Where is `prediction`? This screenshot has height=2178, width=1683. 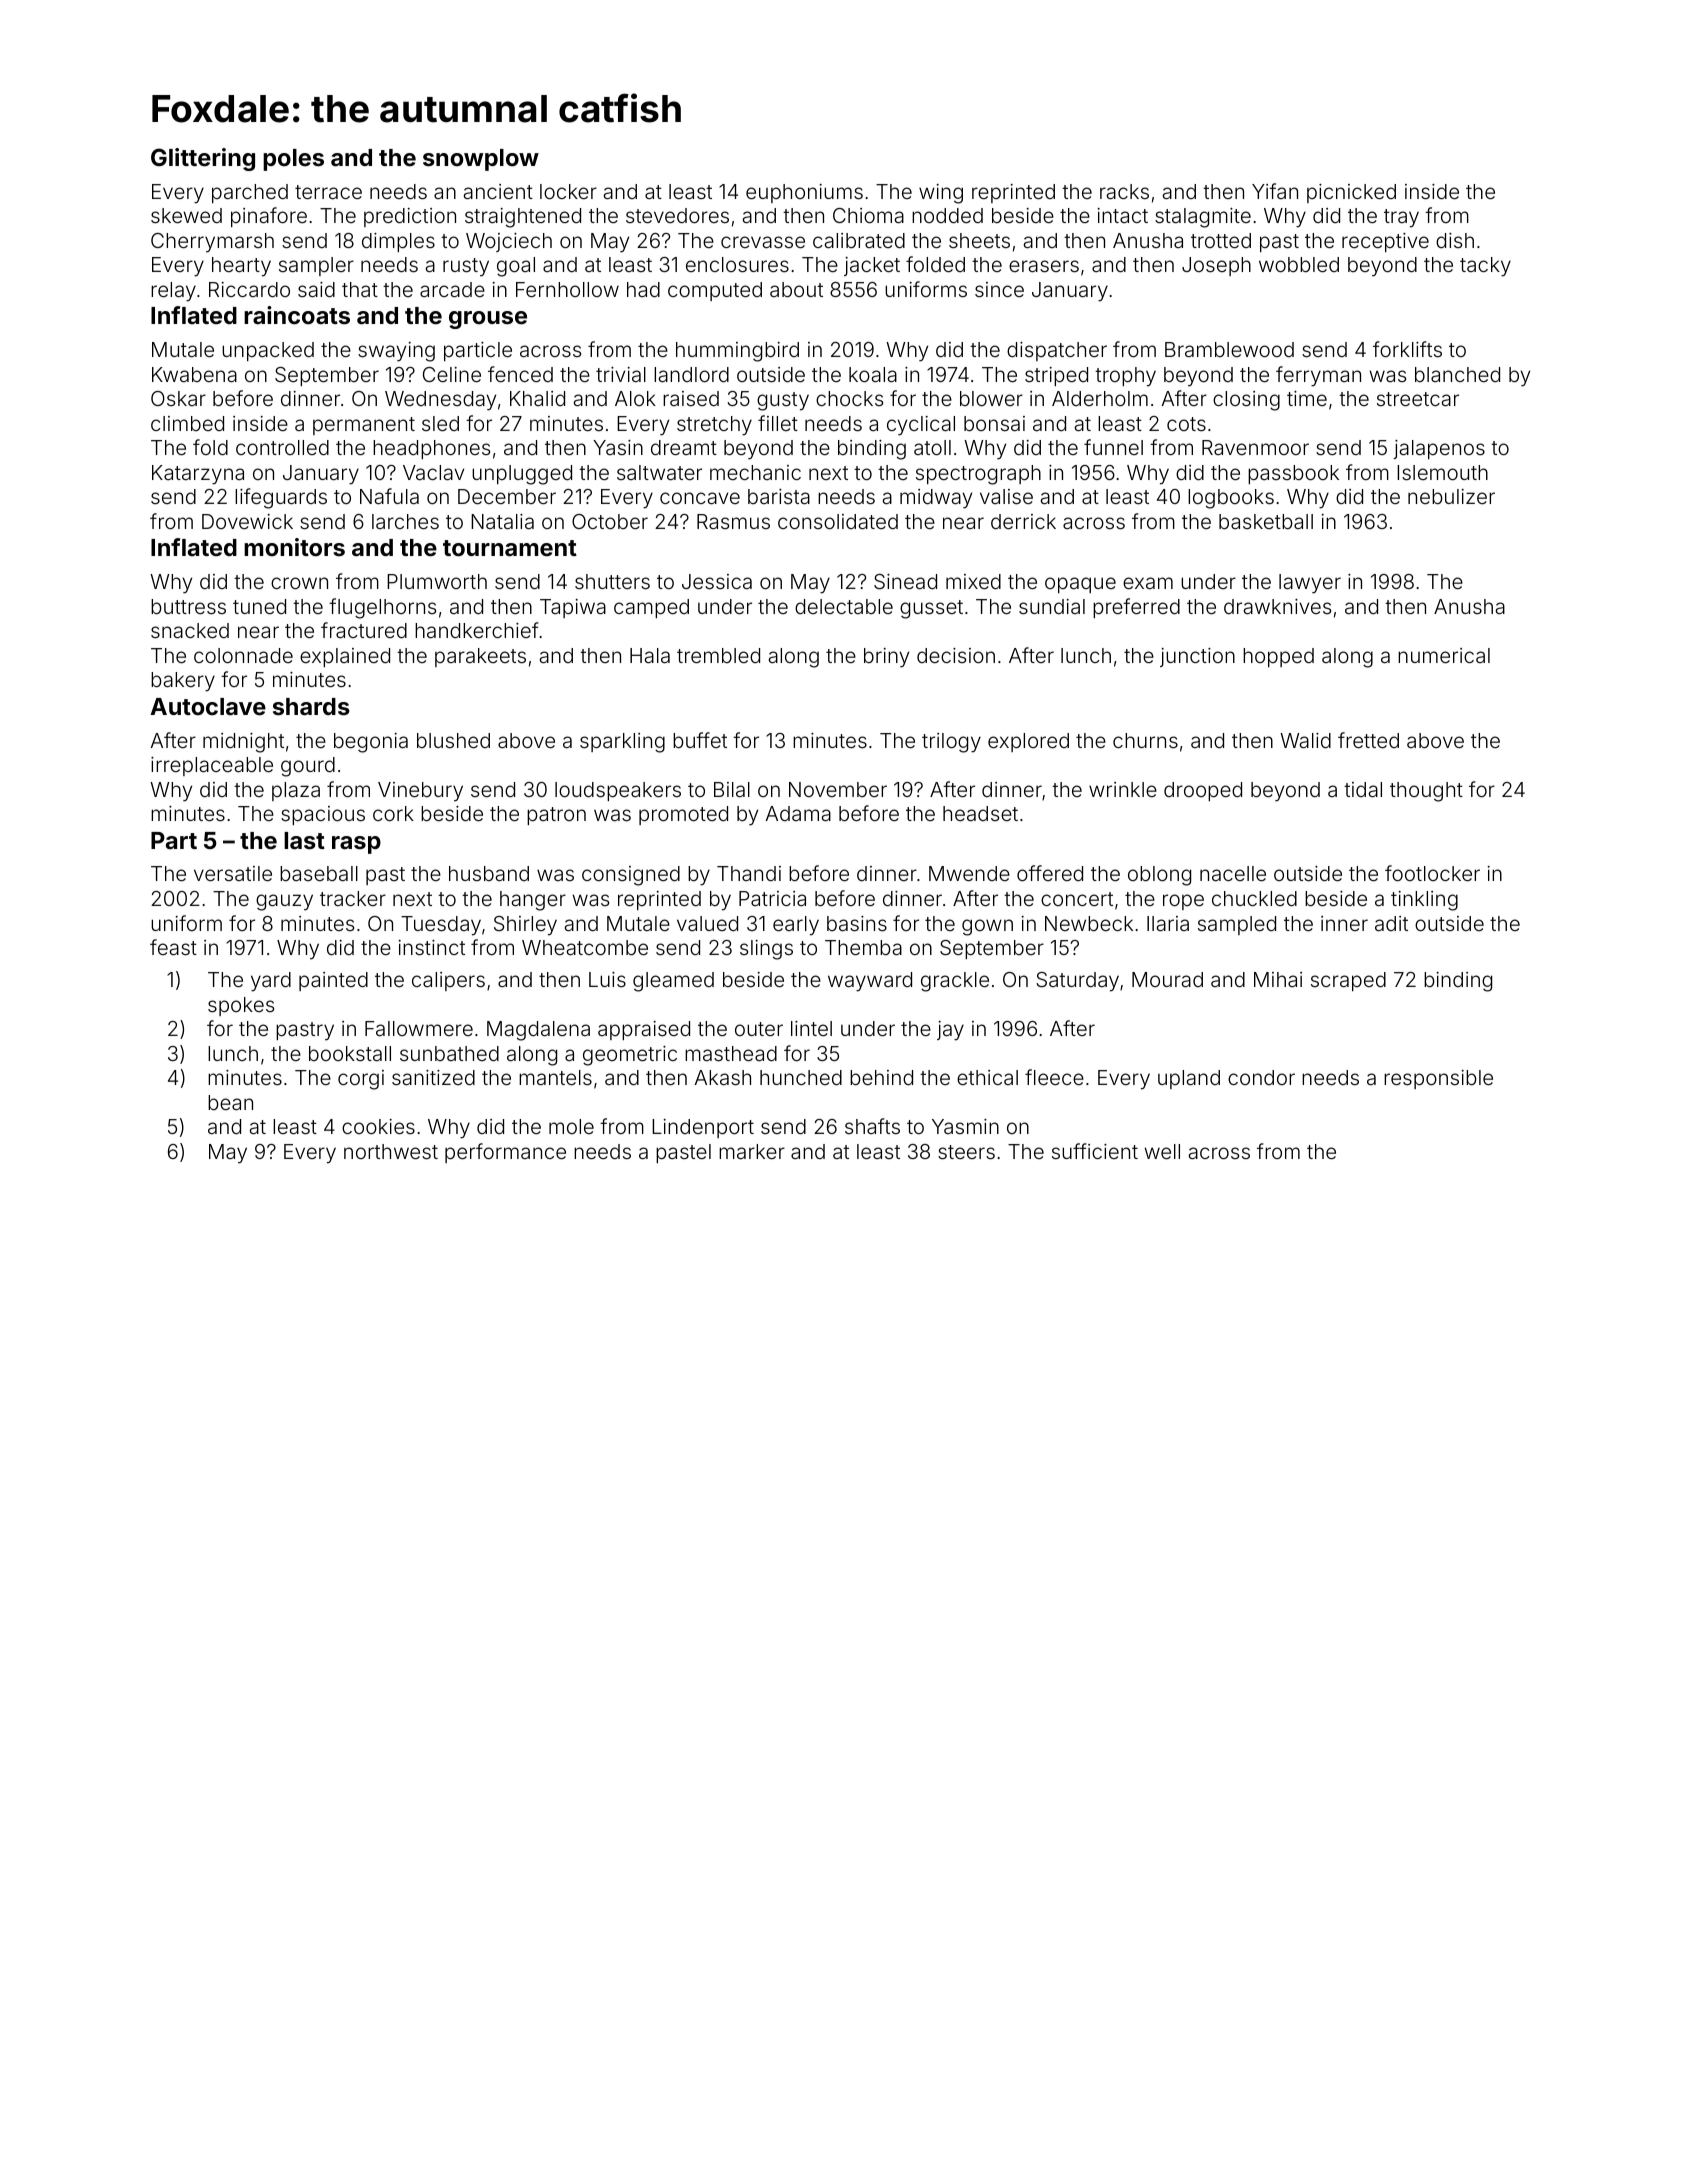
prediction is located at coordinates (410, 217).
